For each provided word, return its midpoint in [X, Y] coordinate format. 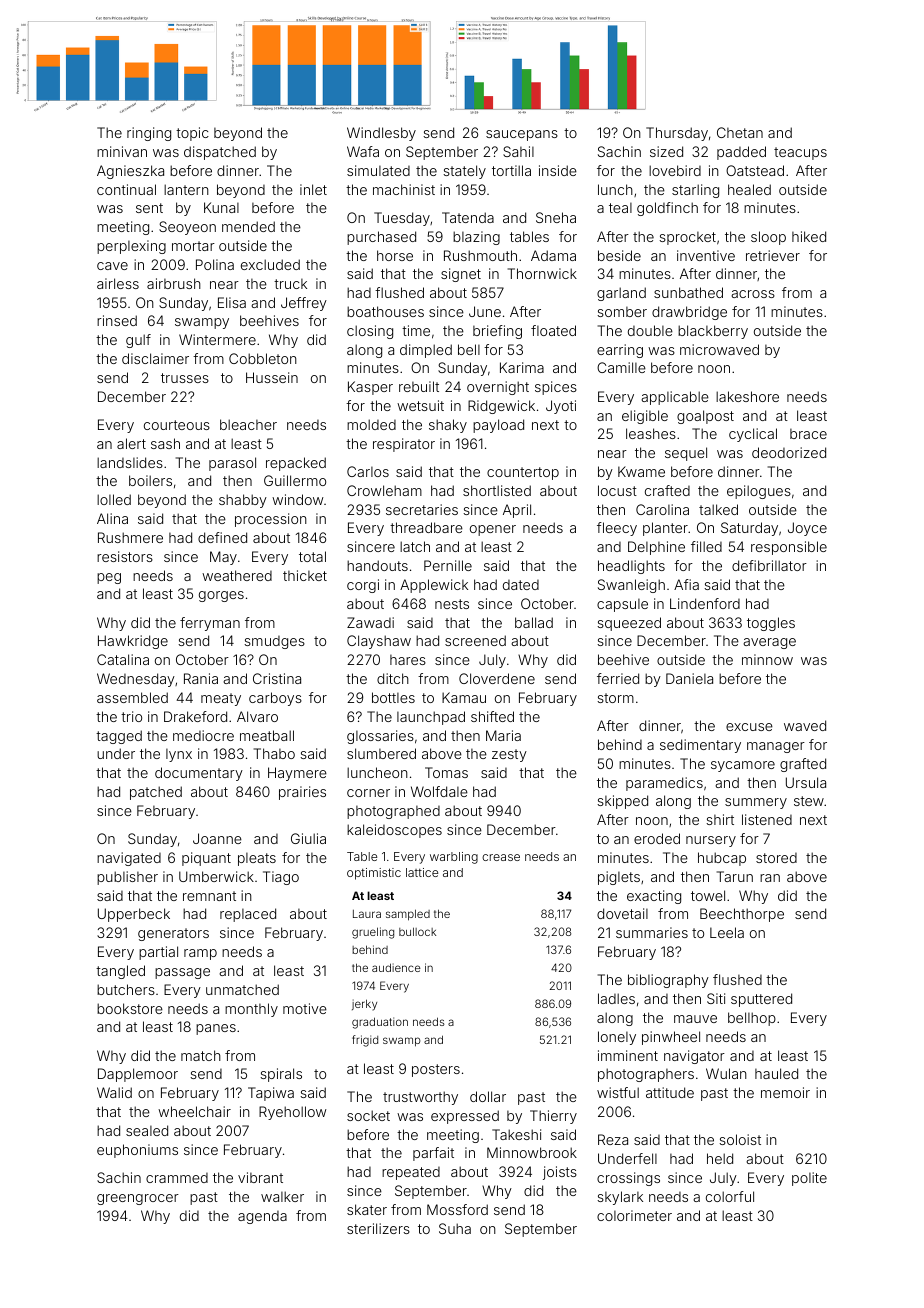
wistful [618, 1092]
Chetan [740, 132]
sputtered [761, 1000]
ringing [149, 134]
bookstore [130, 1008]
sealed [147, 1130]
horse [395, 255]
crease [501, 857]
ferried [618, 678]
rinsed [117, 320]
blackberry [713, 332]
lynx [179, 755]
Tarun [735, 876]
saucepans [522, 135]
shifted [492, 716]
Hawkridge [133, 642]
